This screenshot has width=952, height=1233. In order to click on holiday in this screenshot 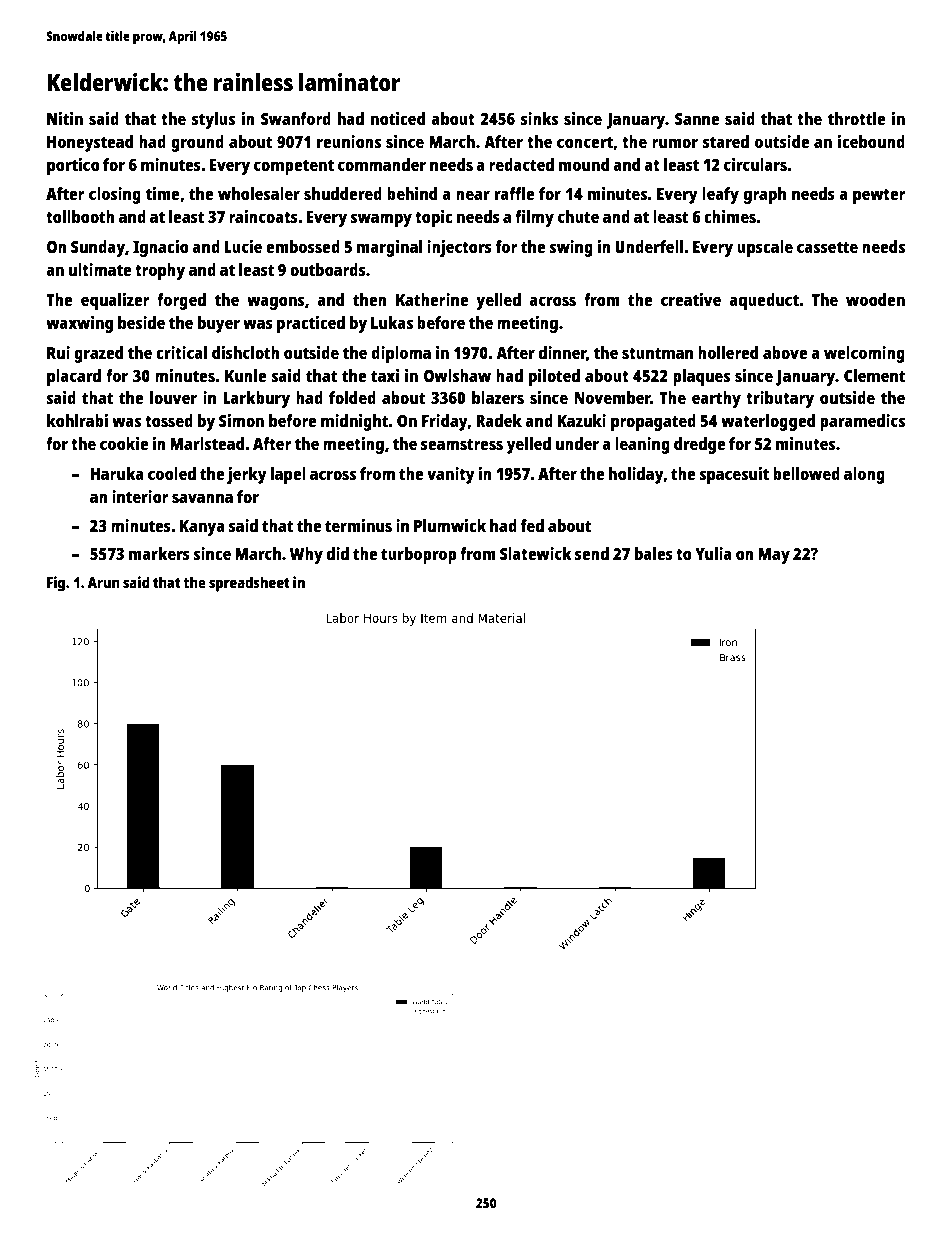, I will do `click(636, 475)`.
